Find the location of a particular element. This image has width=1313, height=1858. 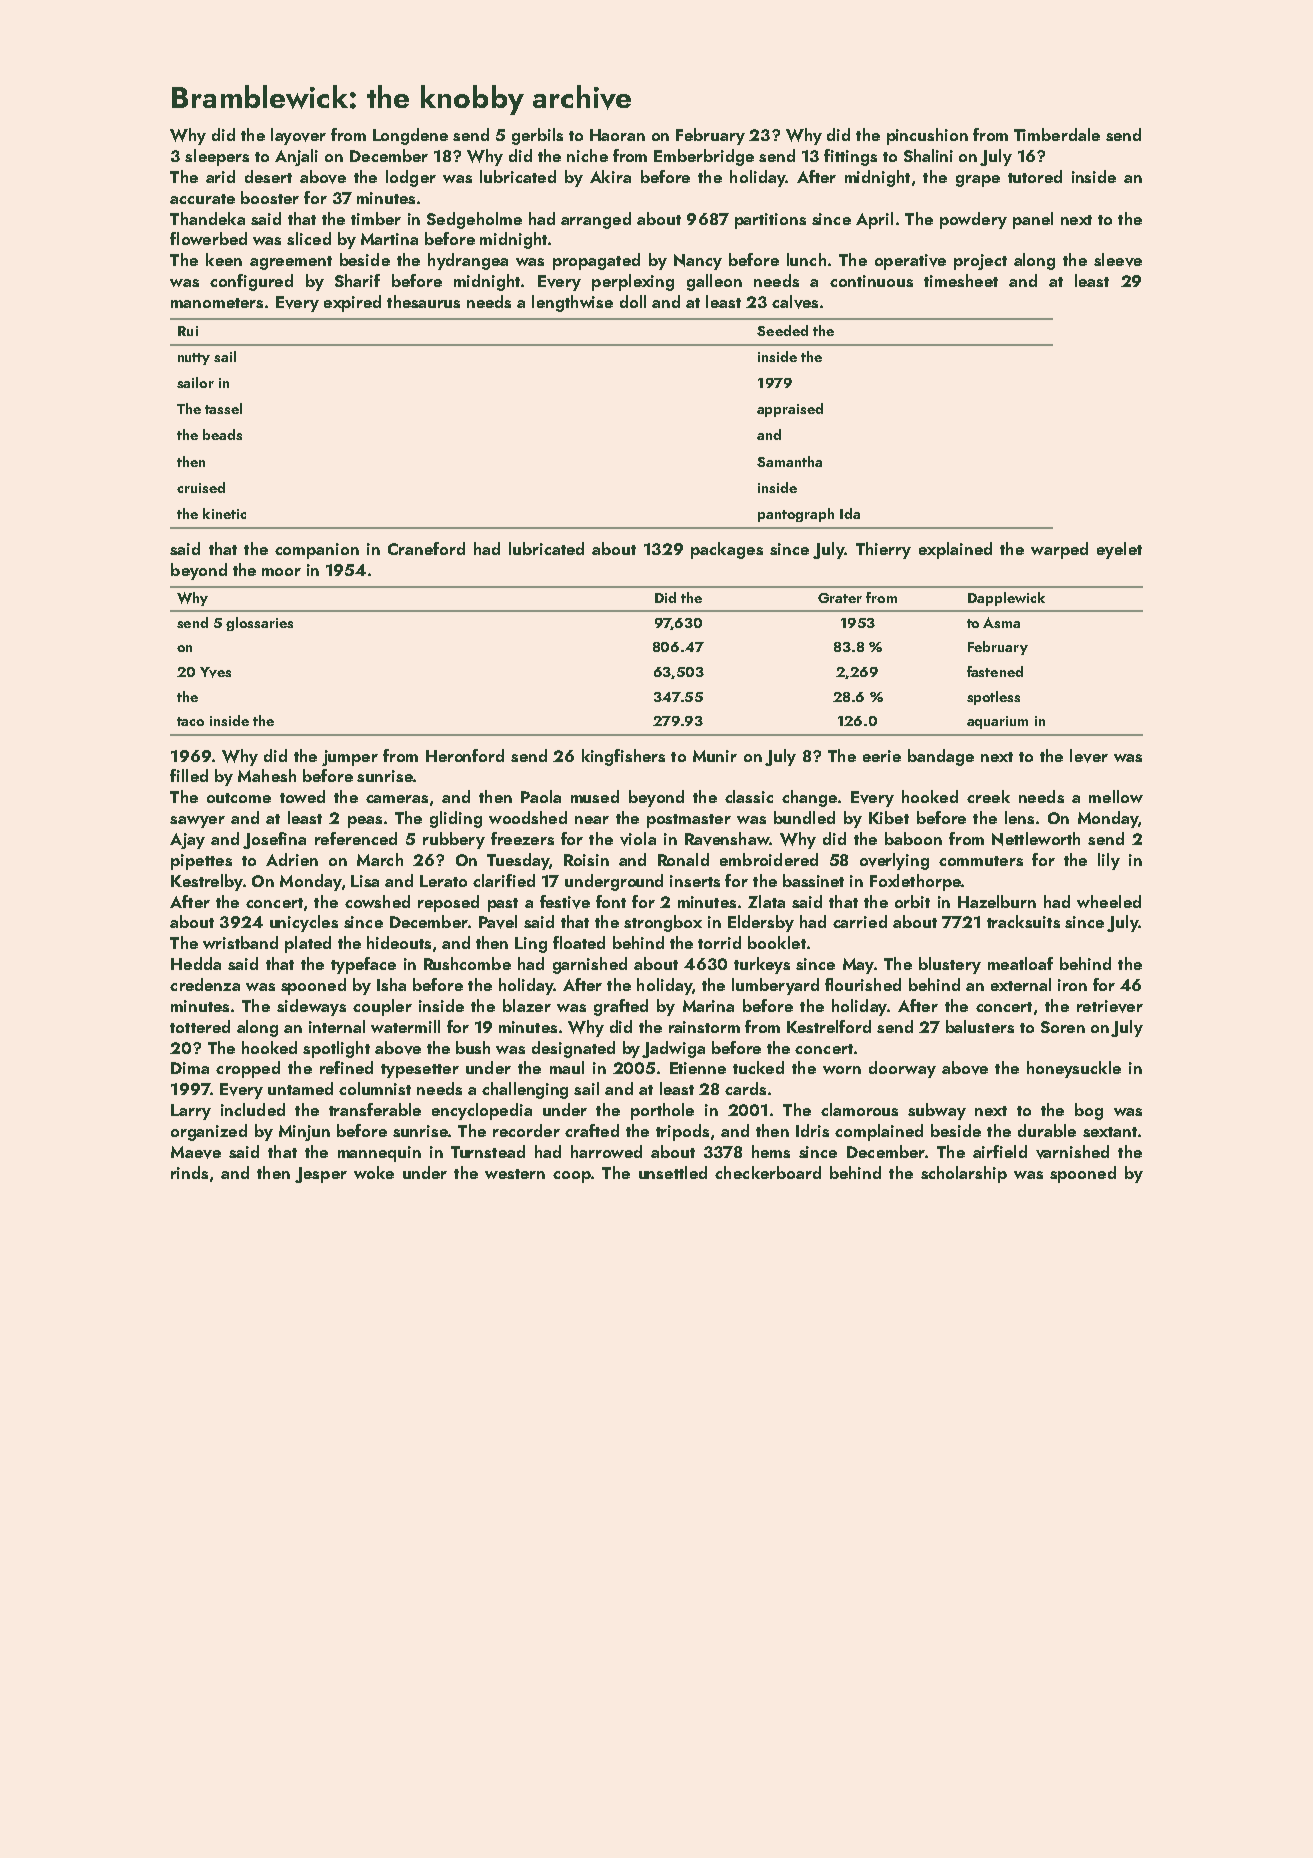

layover is located at coordinates (298, 136).
